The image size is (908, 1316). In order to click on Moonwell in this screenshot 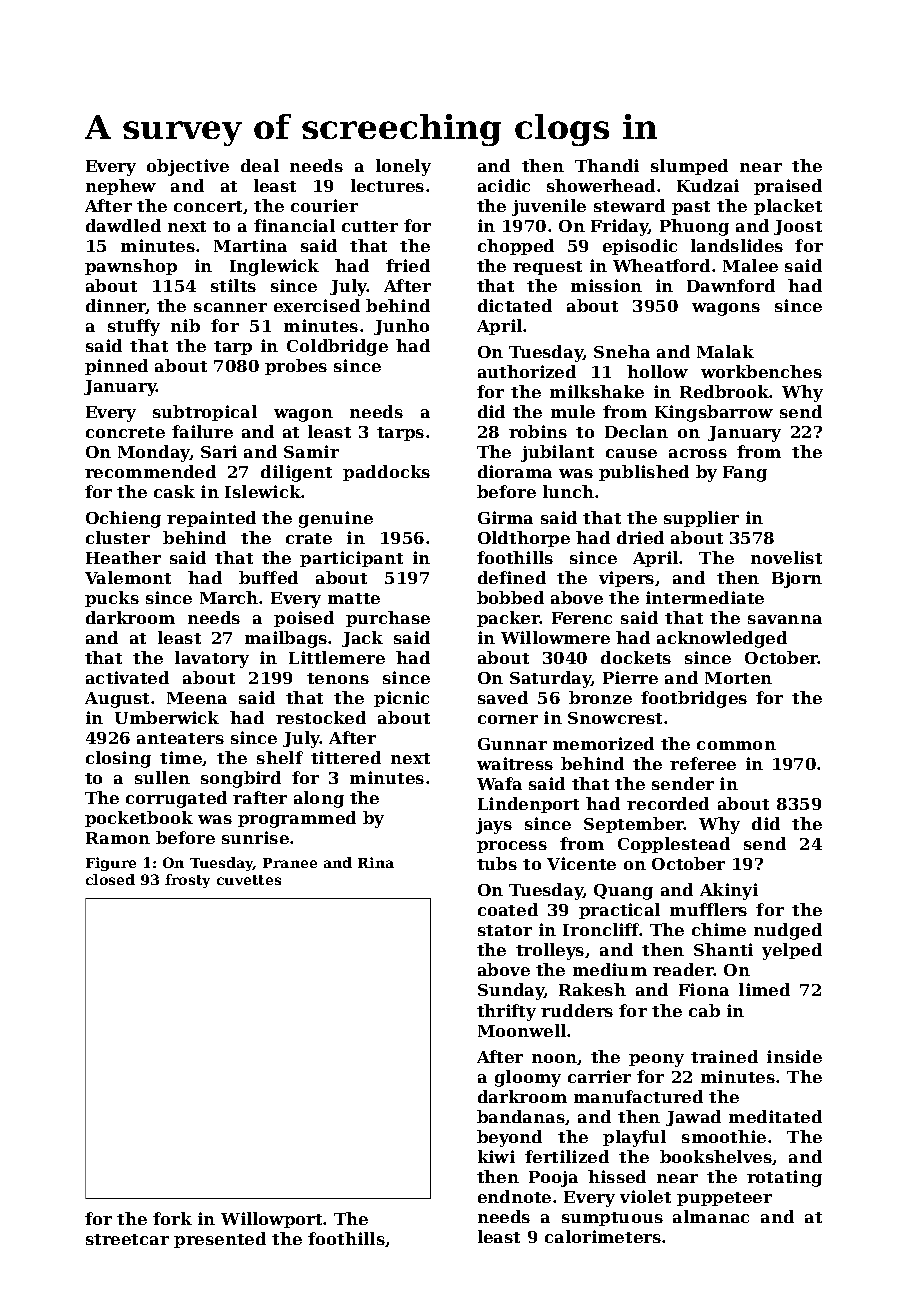, I will do `click(522, 1030)`.
